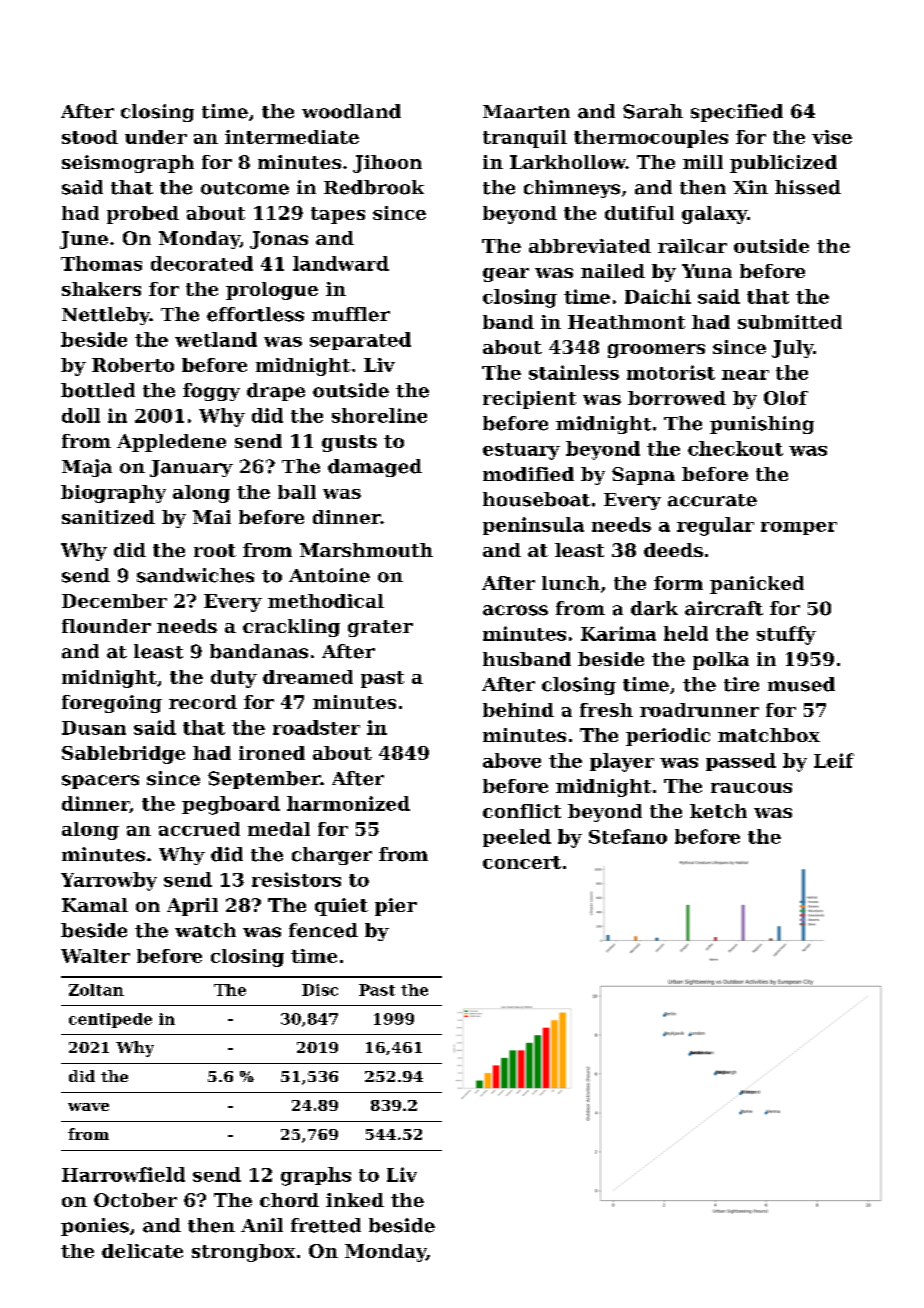 Image resolution: width=924 pixels, height=1308 pixels. Describe the element at coordinates (673, 550) in the page. I see `deeds` at that location.
